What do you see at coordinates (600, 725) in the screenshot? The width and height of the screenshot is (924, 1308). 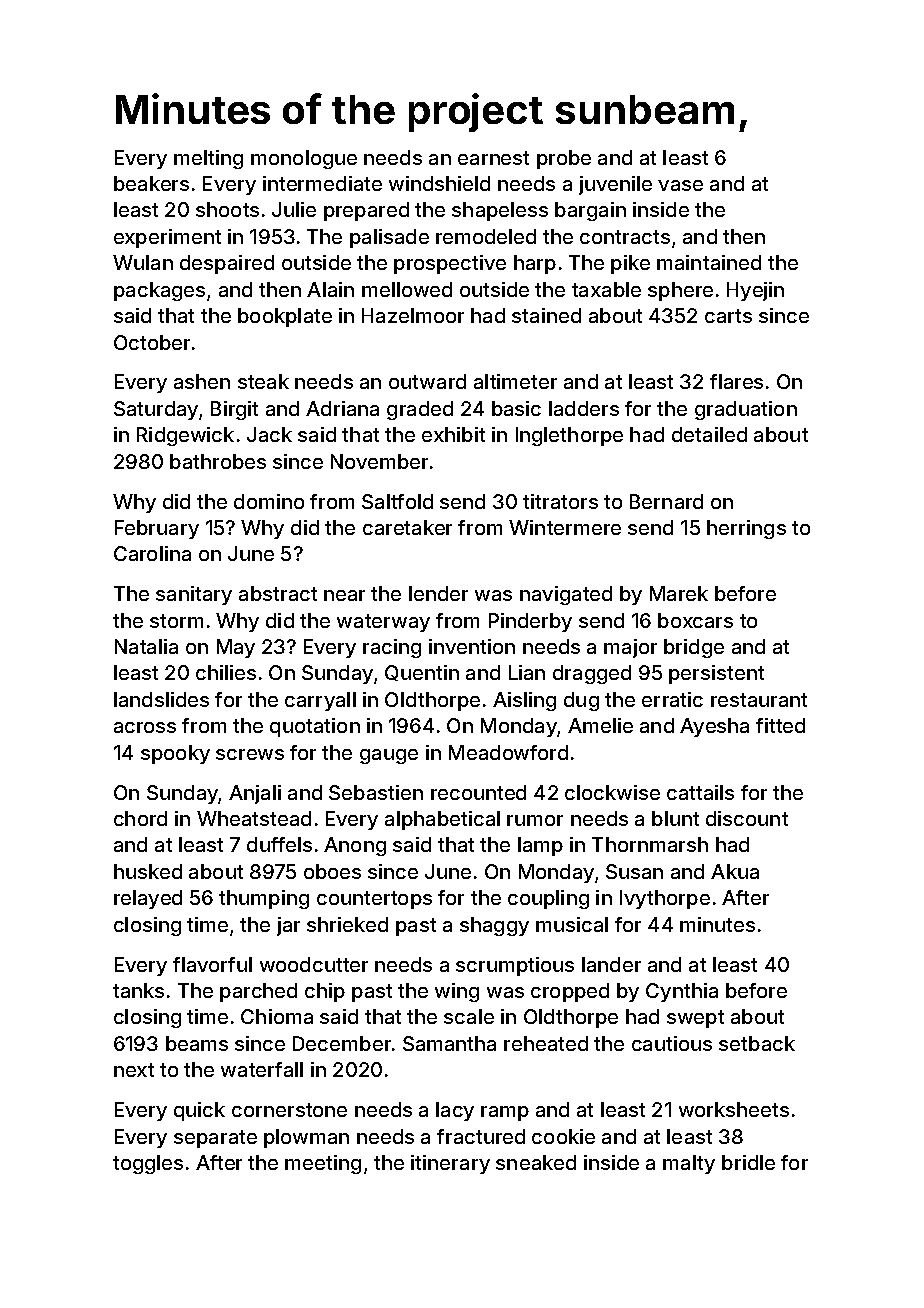 I see `Amelie` at bounding box center [600, 725].
